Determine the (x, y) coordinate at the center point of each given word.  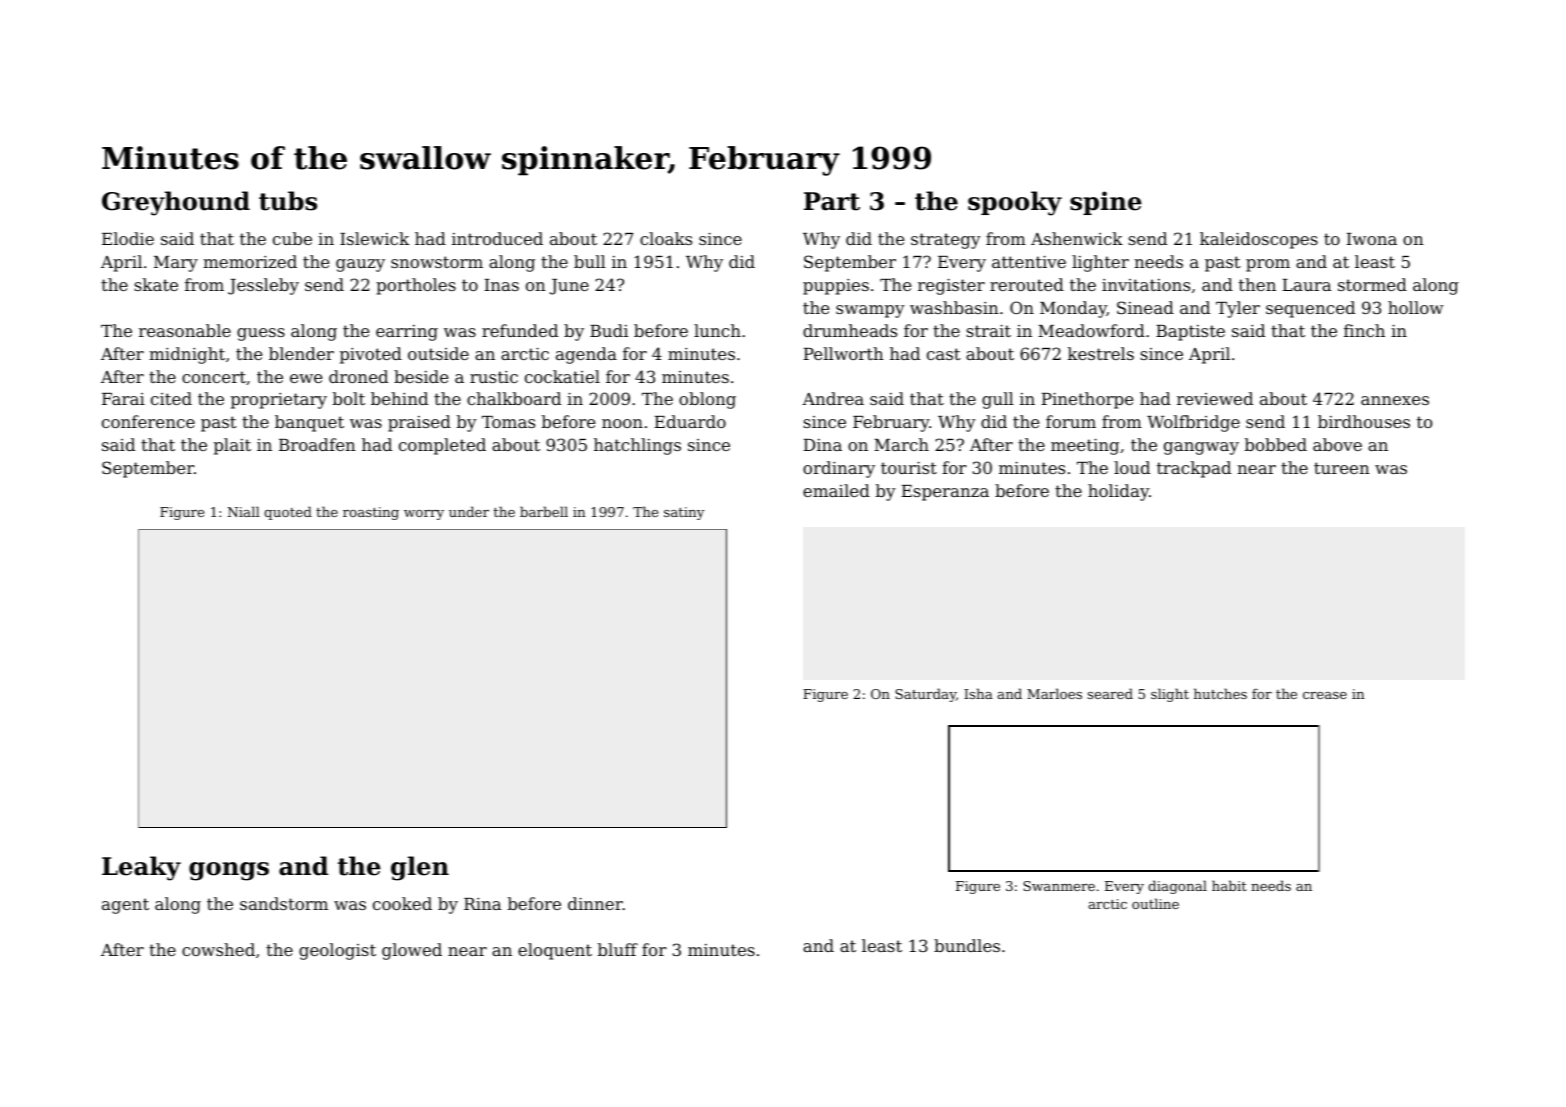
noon (622, 423)
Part (832, 201)
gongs (229, 871)
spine (1106, 203)
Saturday (925, 695)
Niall (244, 511)
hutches (1220, 693)
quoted (288, 513)
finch (1364, 330)
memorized (250, 261)
